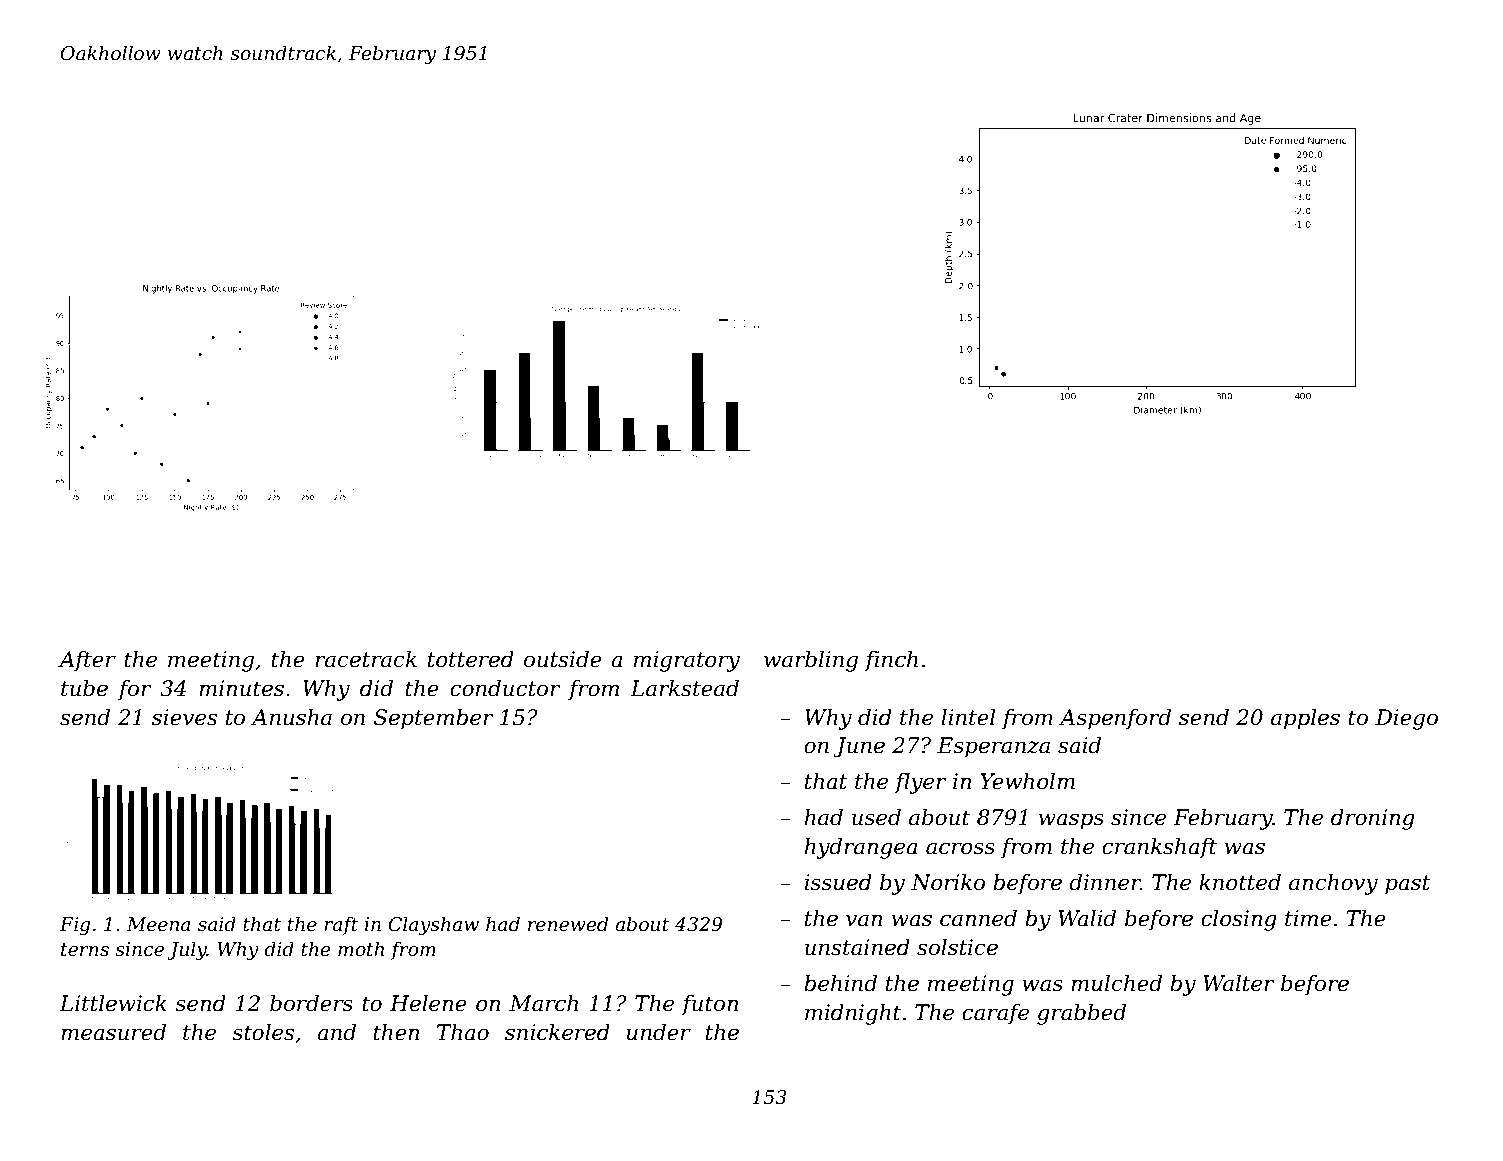 The width and height of the screenshot is (1503, 1161). What do you see at coordinates (563, 659) in the screenshot?
I see `outside` at bounding box center [563, 659].
